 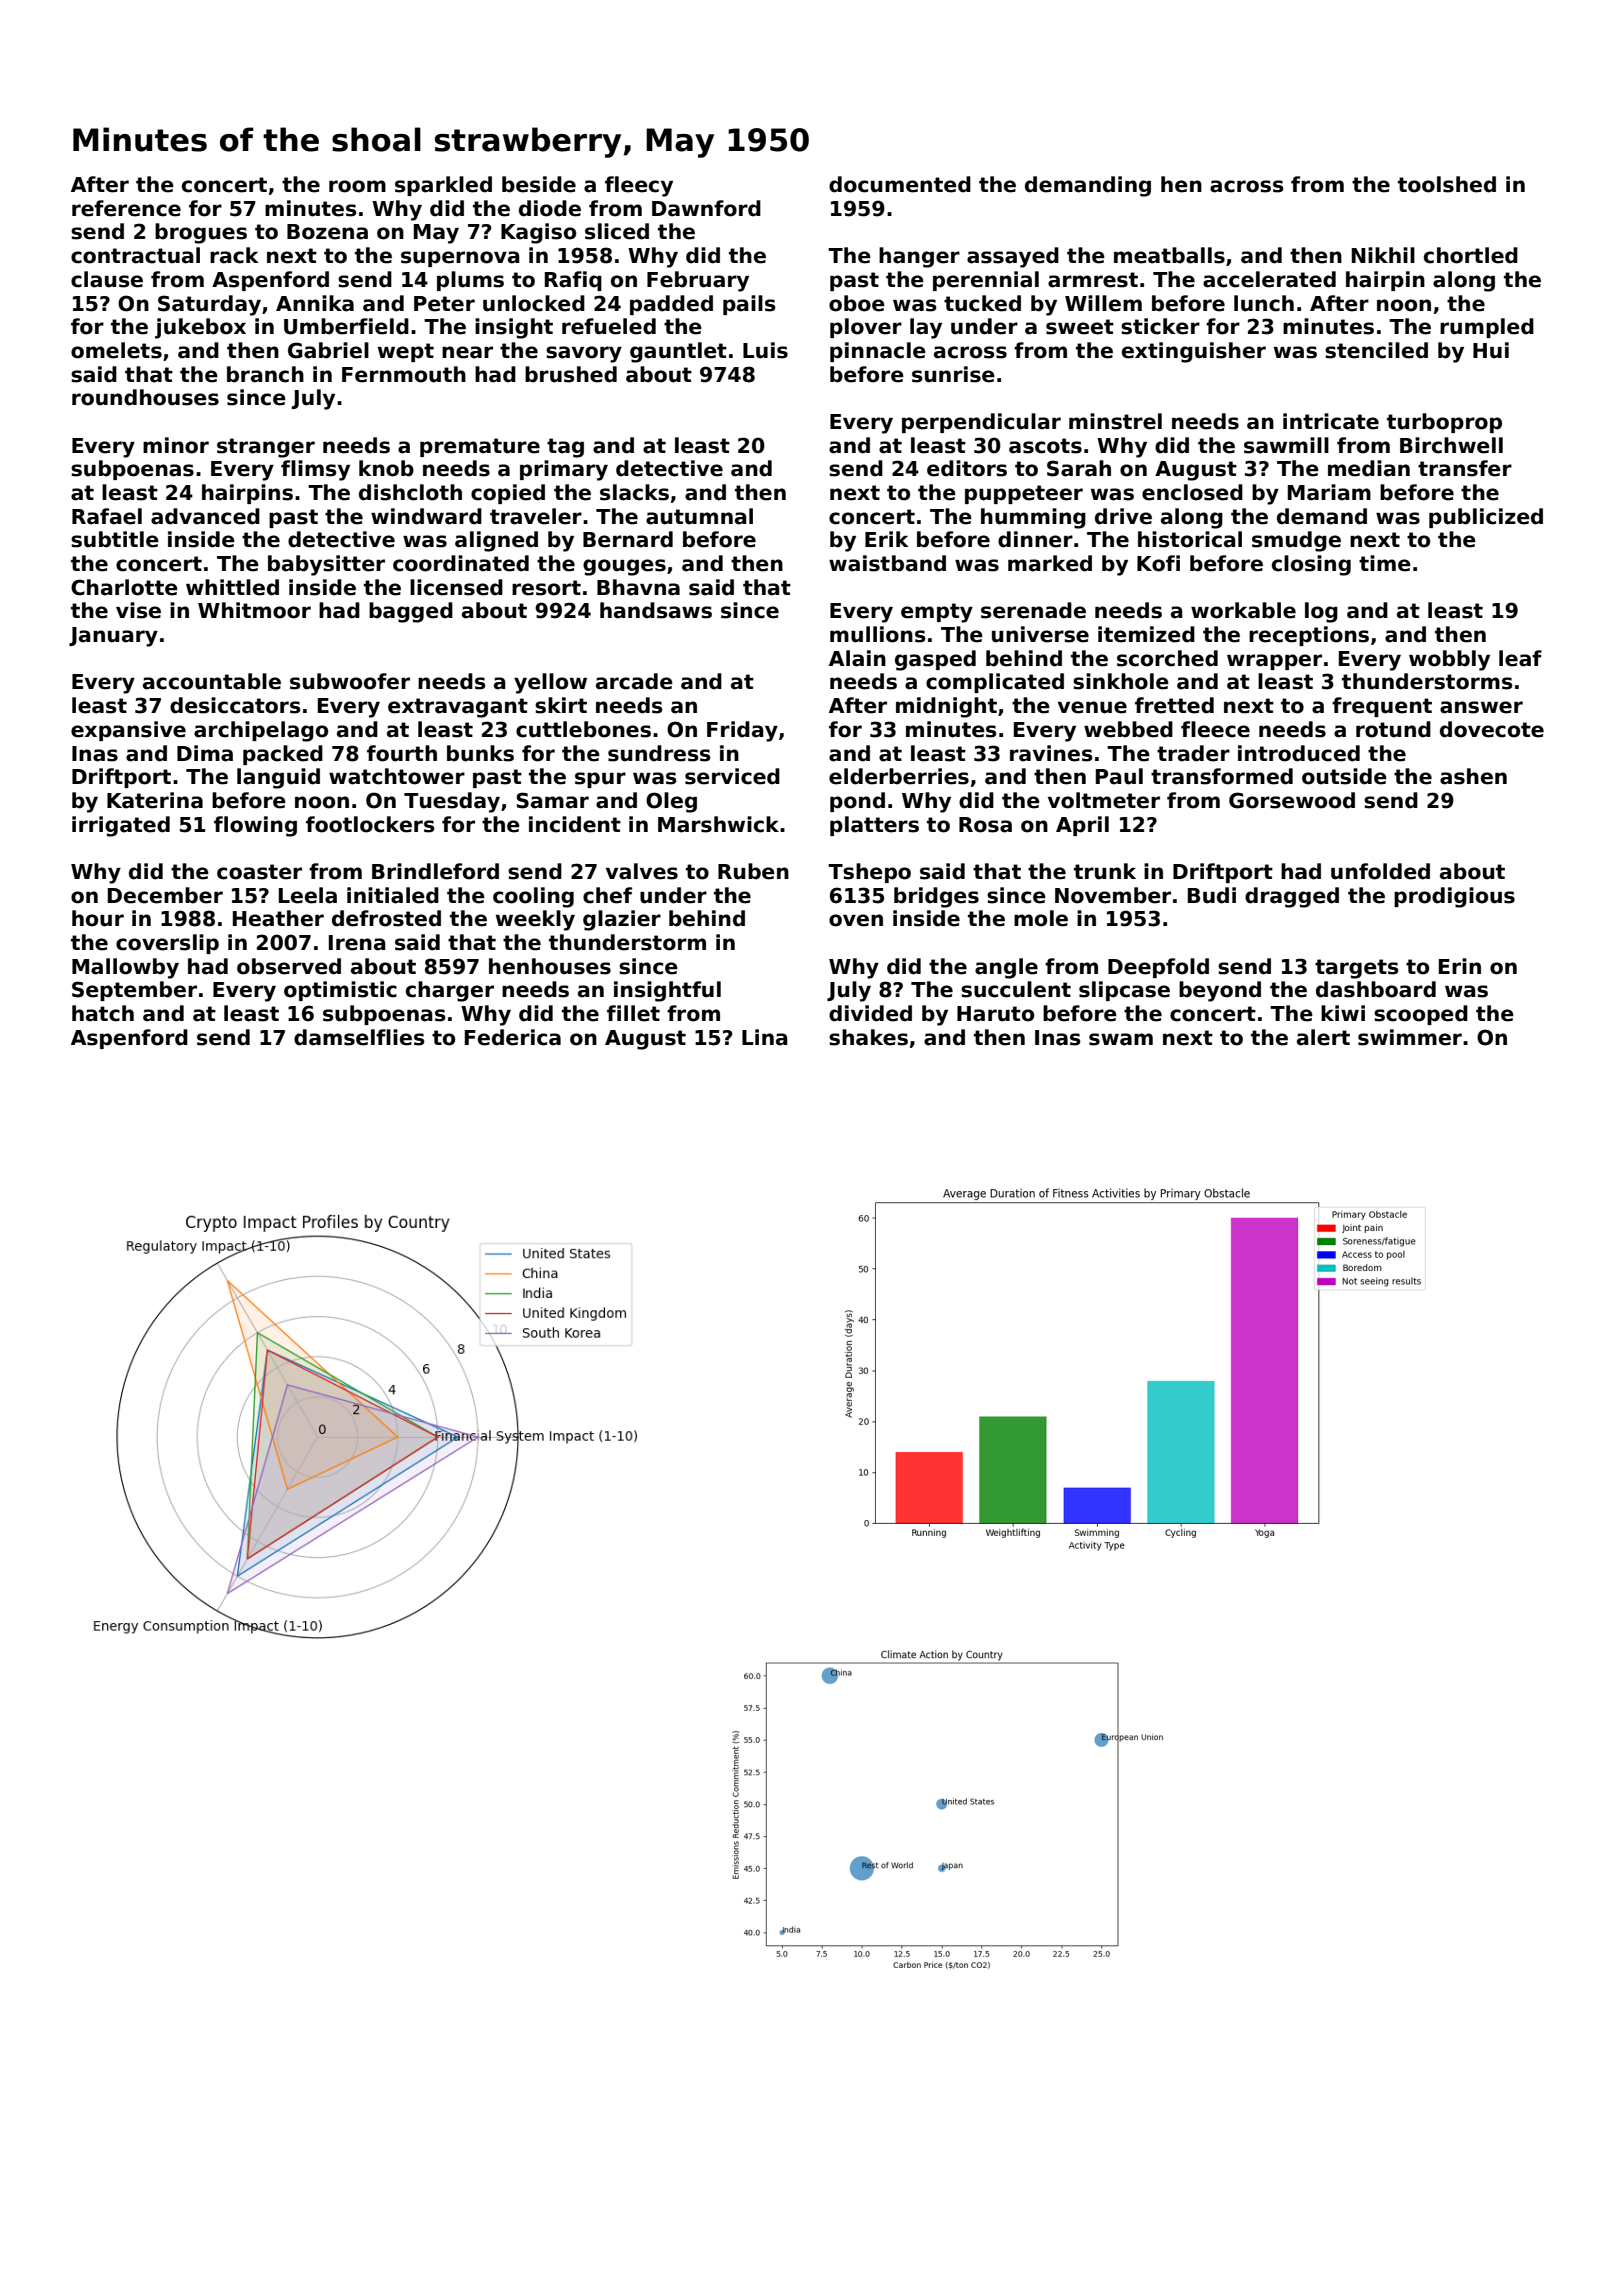 I want to click on autumnal, so click(x=699, y=516).
